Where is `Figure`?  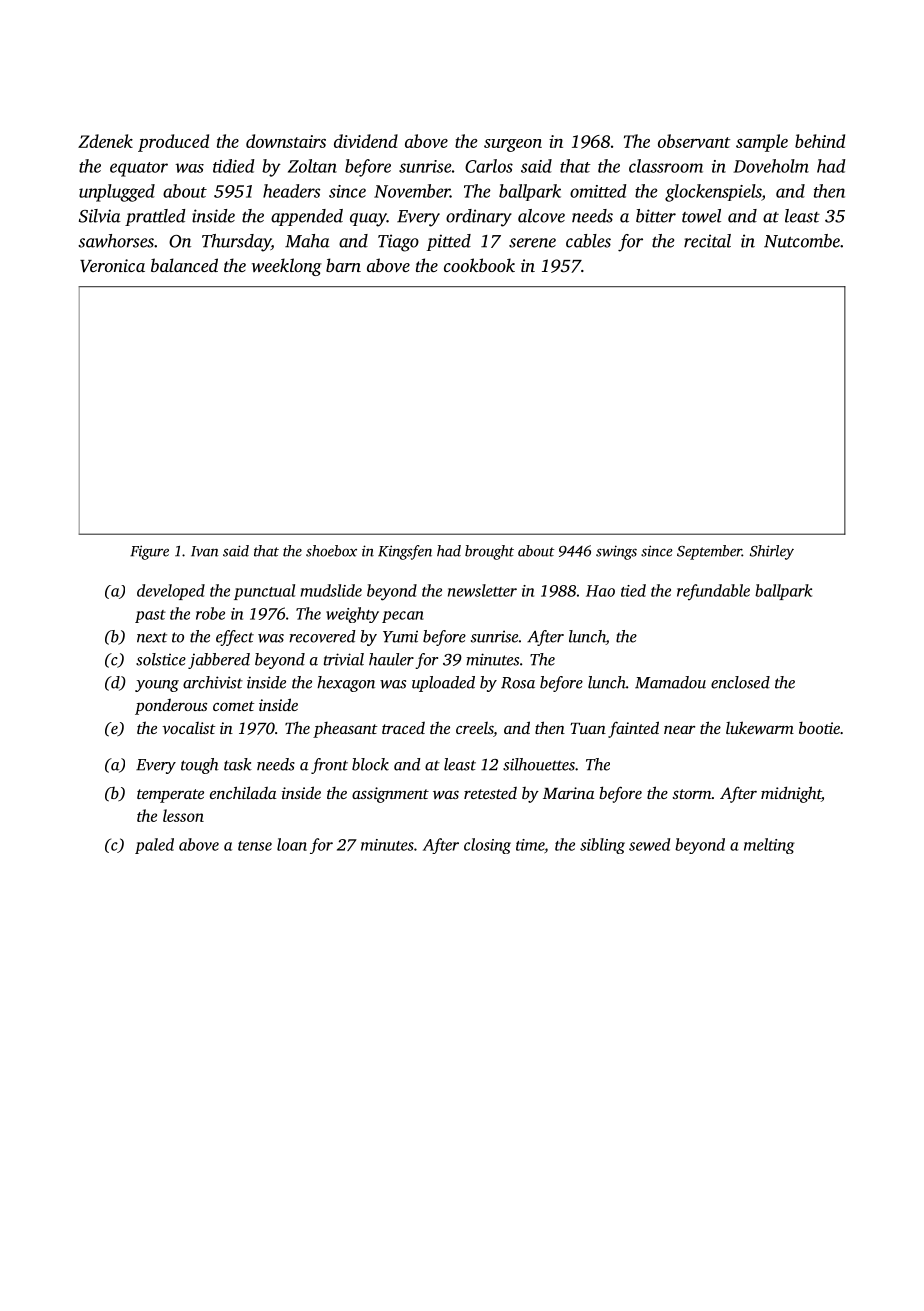
Figure is located at coordinates (149, 552).
